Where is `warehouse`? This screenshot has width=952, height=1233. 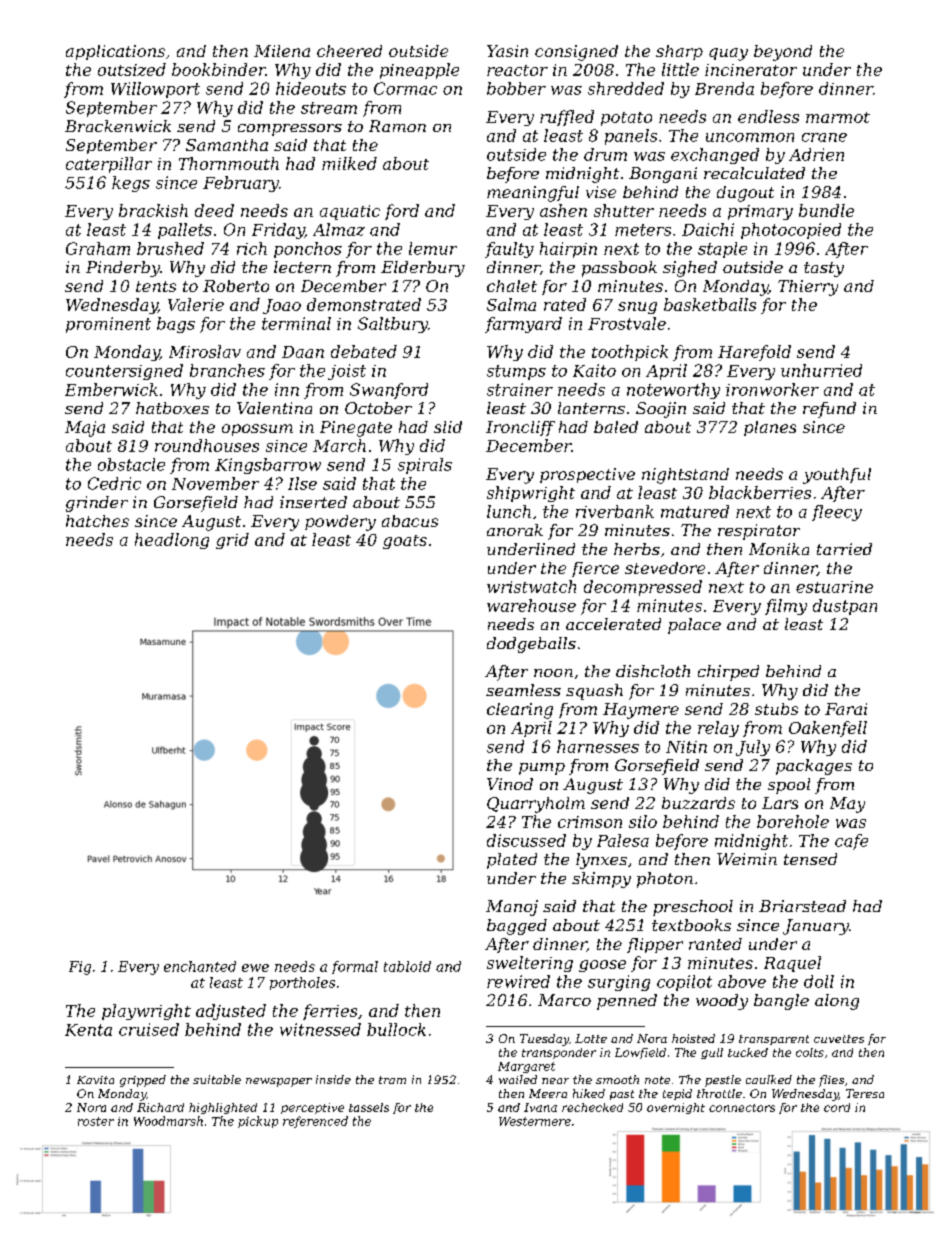 warehouse is located at coordinates (531, 605).
